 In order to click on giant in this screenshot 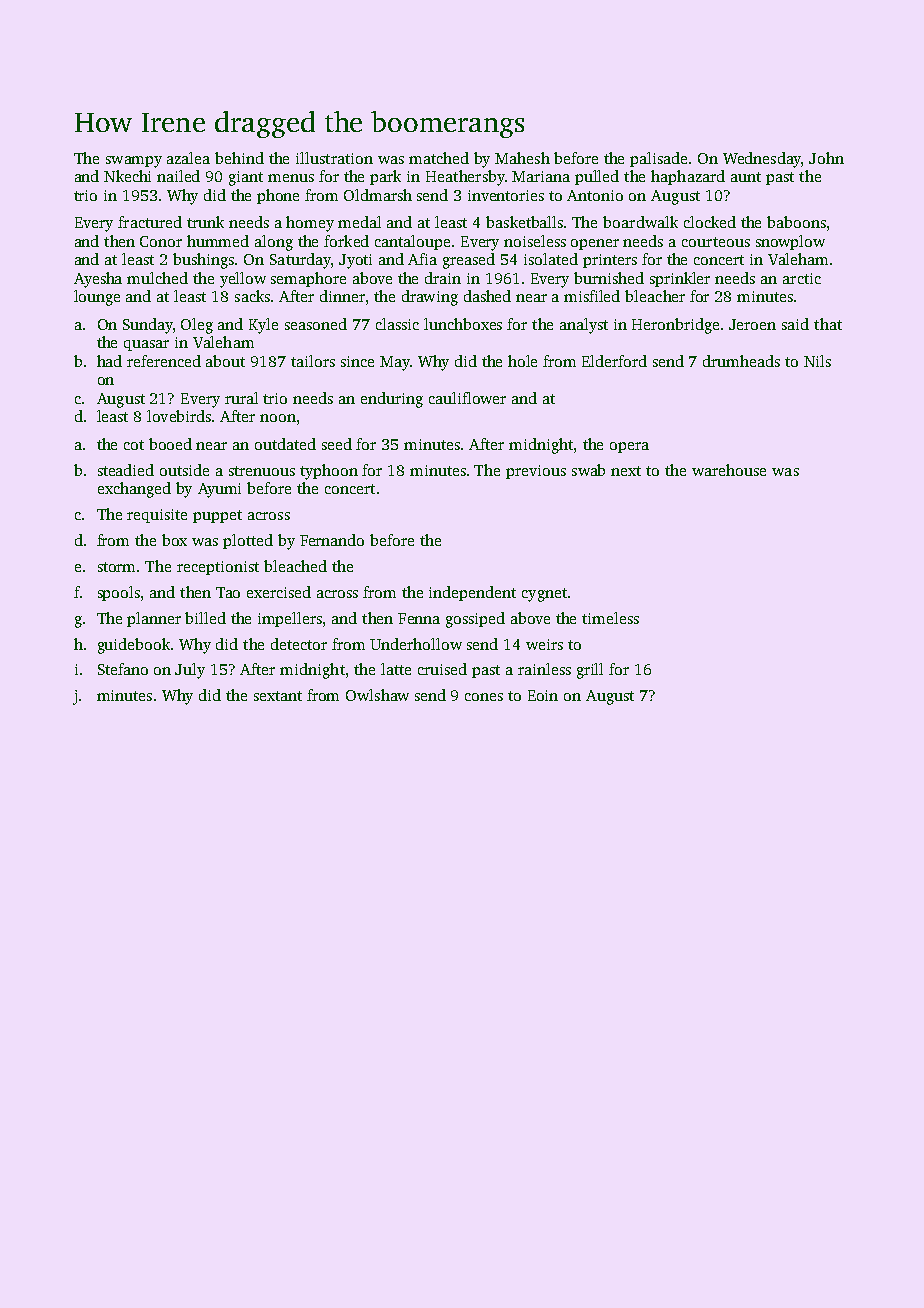, I will do `click(246, 178)`.
